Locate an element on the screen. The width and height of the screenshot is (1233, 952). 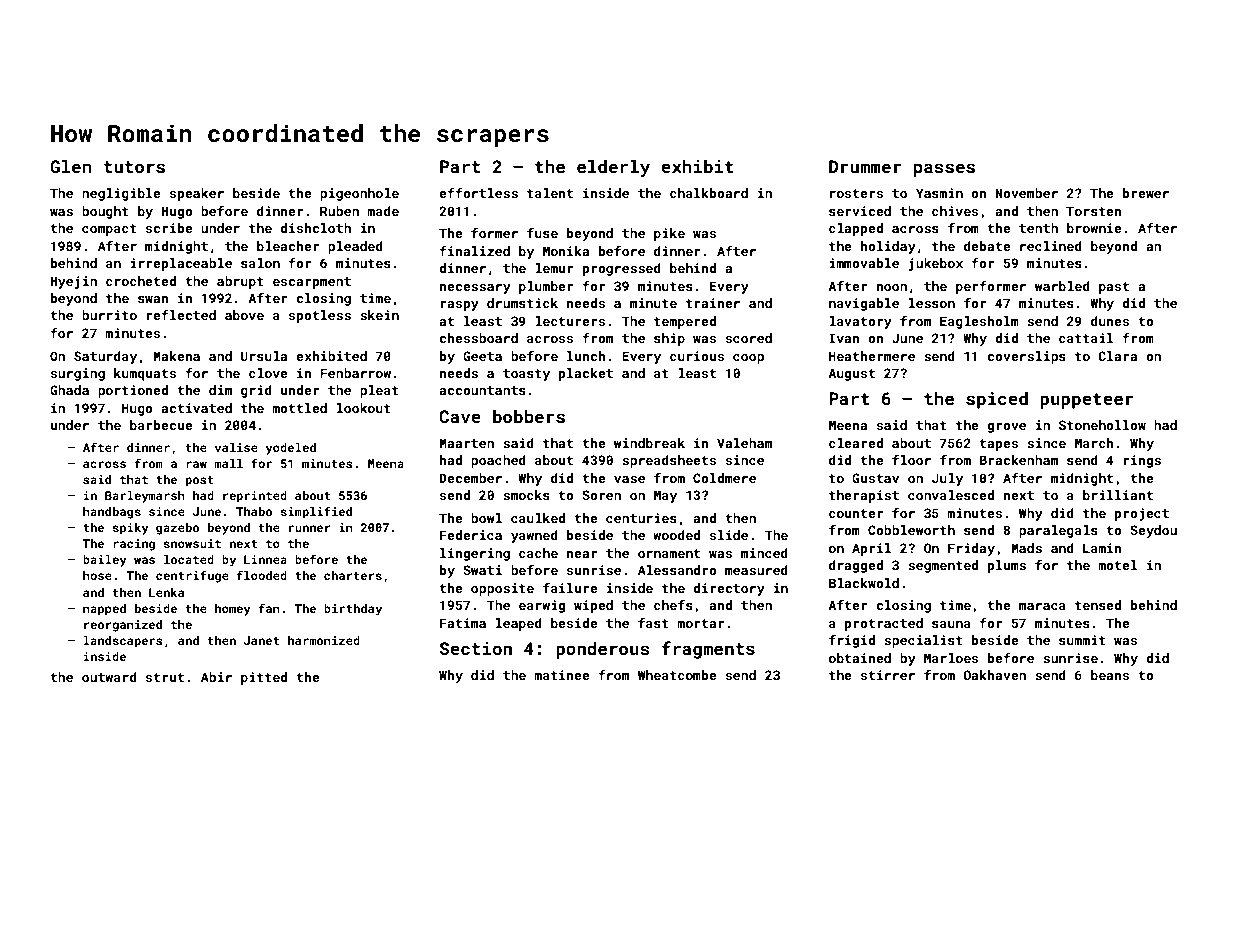
Heathermere is located at coordinates (872, 356).
